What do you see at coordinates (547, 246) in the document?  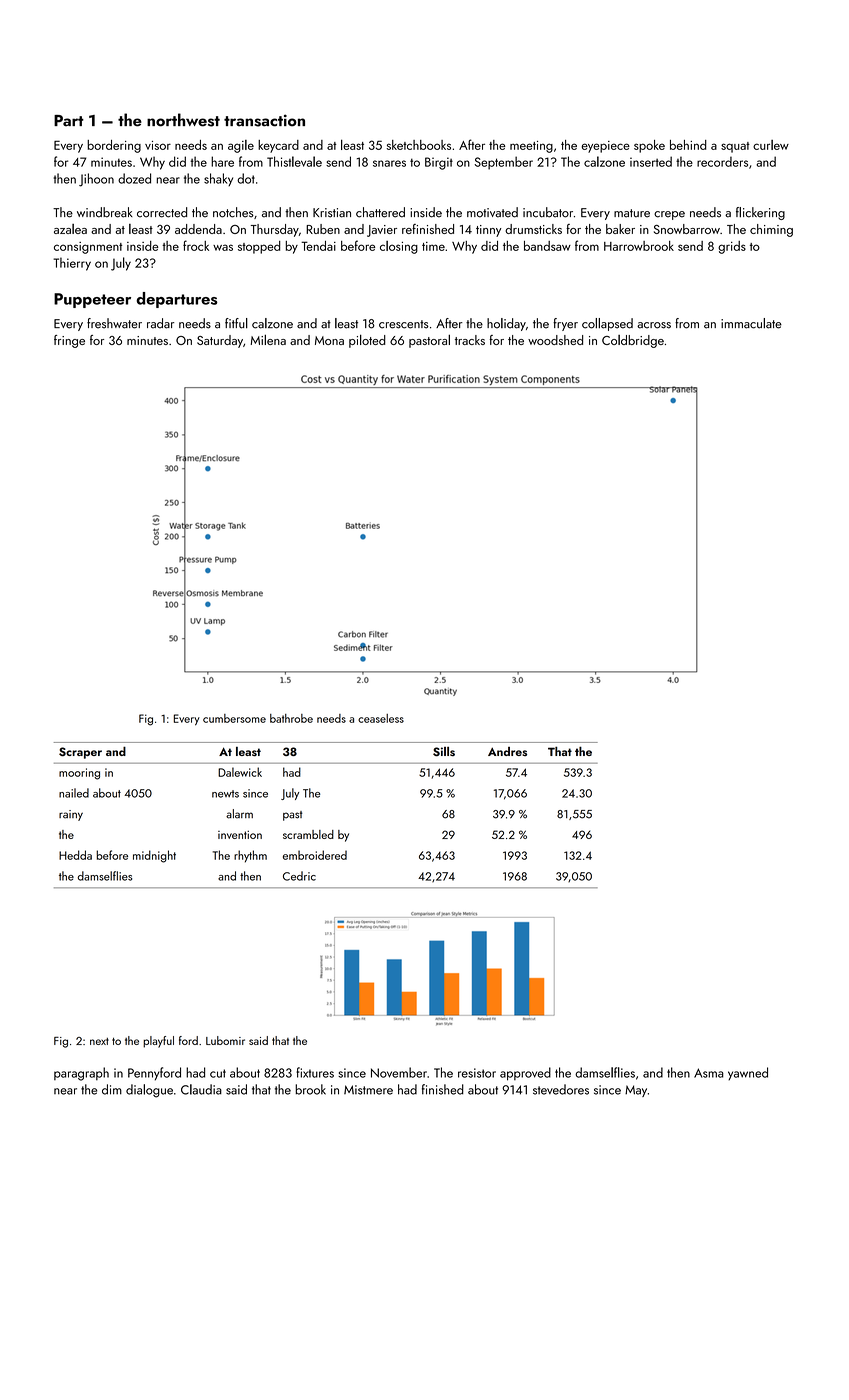 I see `bandsaw` at bounding box center [547, 246].
